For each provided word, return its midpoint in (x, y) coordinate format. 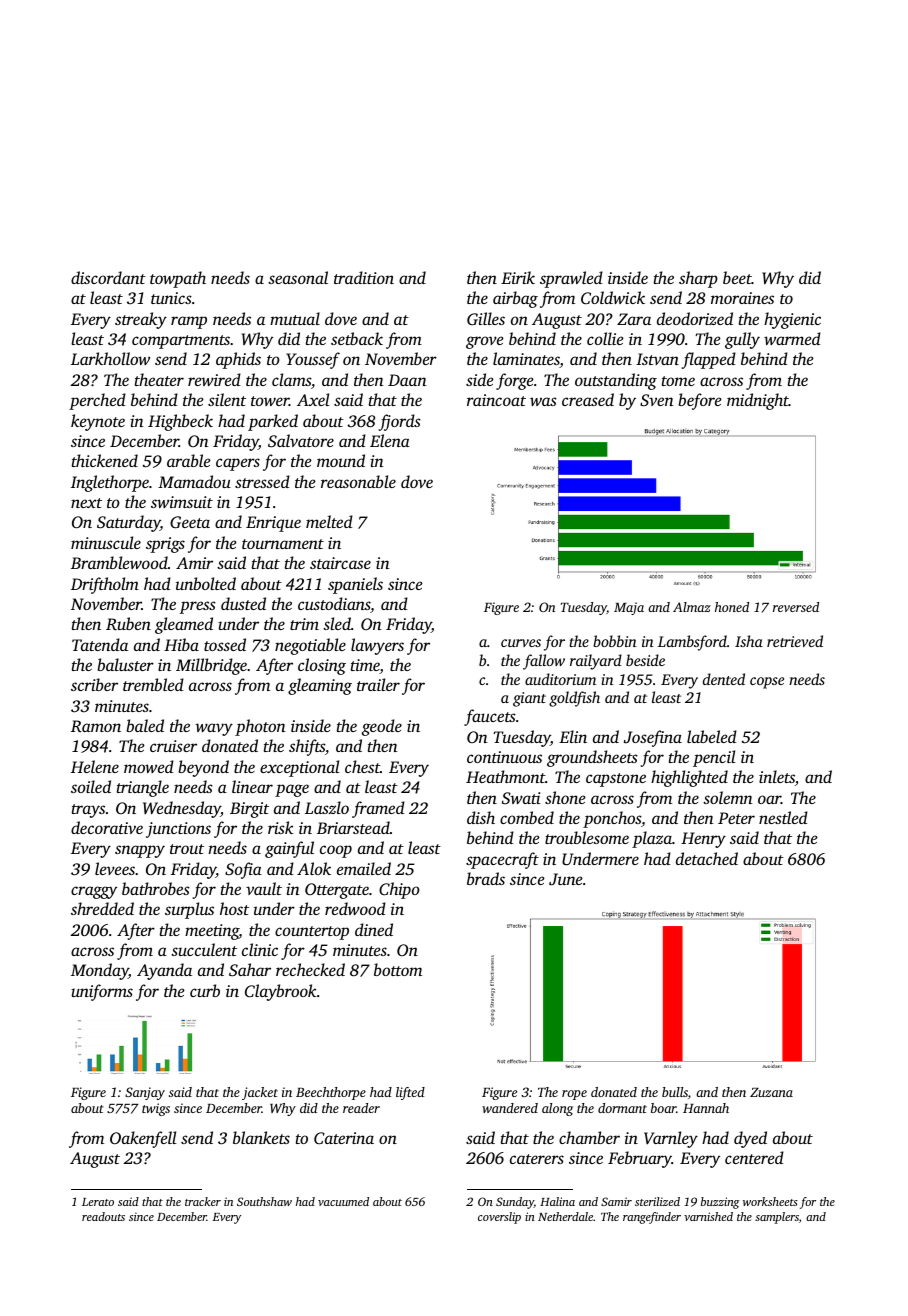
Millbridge (211, 666)
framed (378, 809)
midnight (758, 401)
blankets (261, 1137)
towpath (178, 279)
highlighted (689, 778)
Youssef (313, 360)
